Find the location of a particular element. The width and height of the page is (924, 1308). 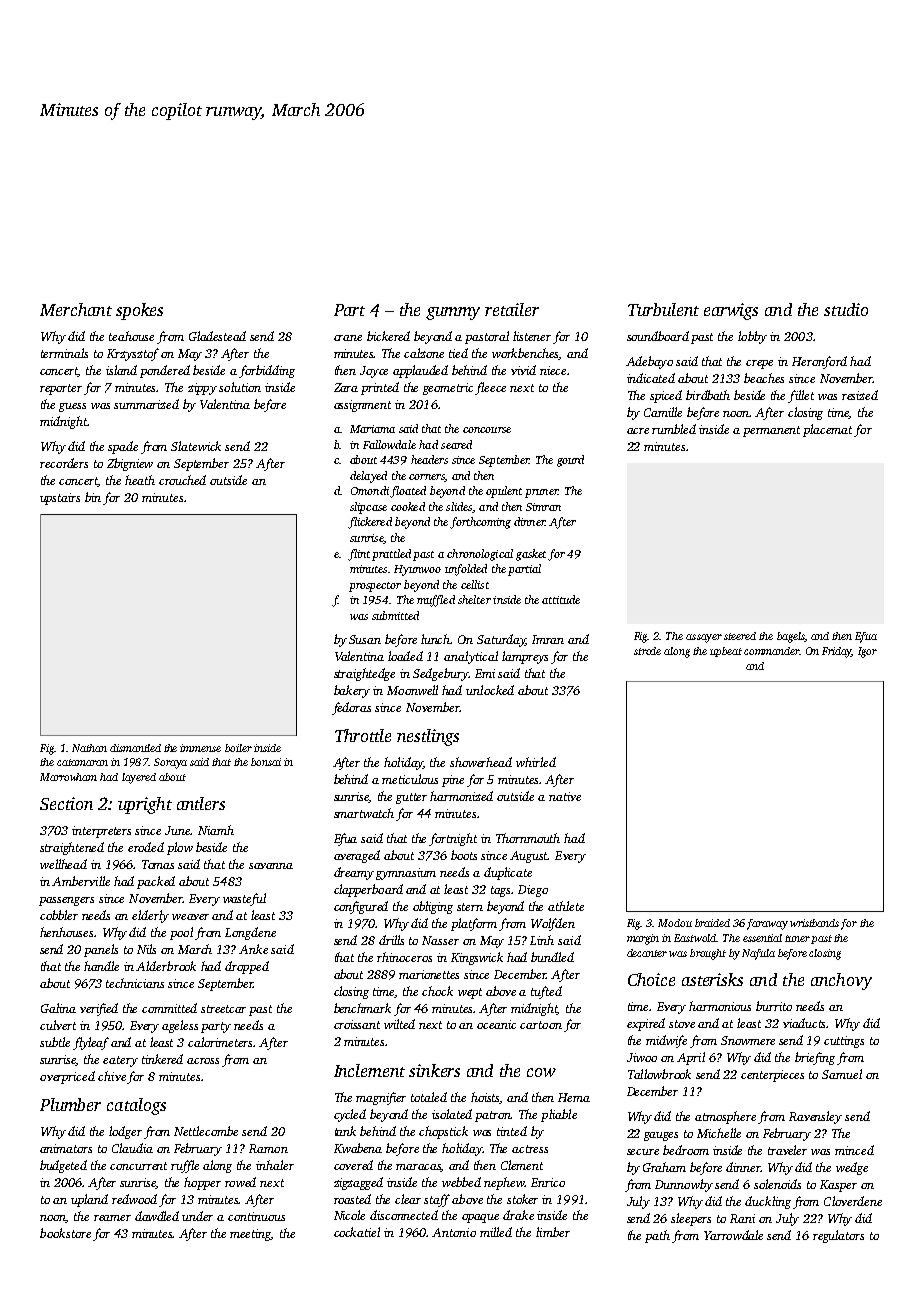

bookstore is located at coordinates (65, 1233).
